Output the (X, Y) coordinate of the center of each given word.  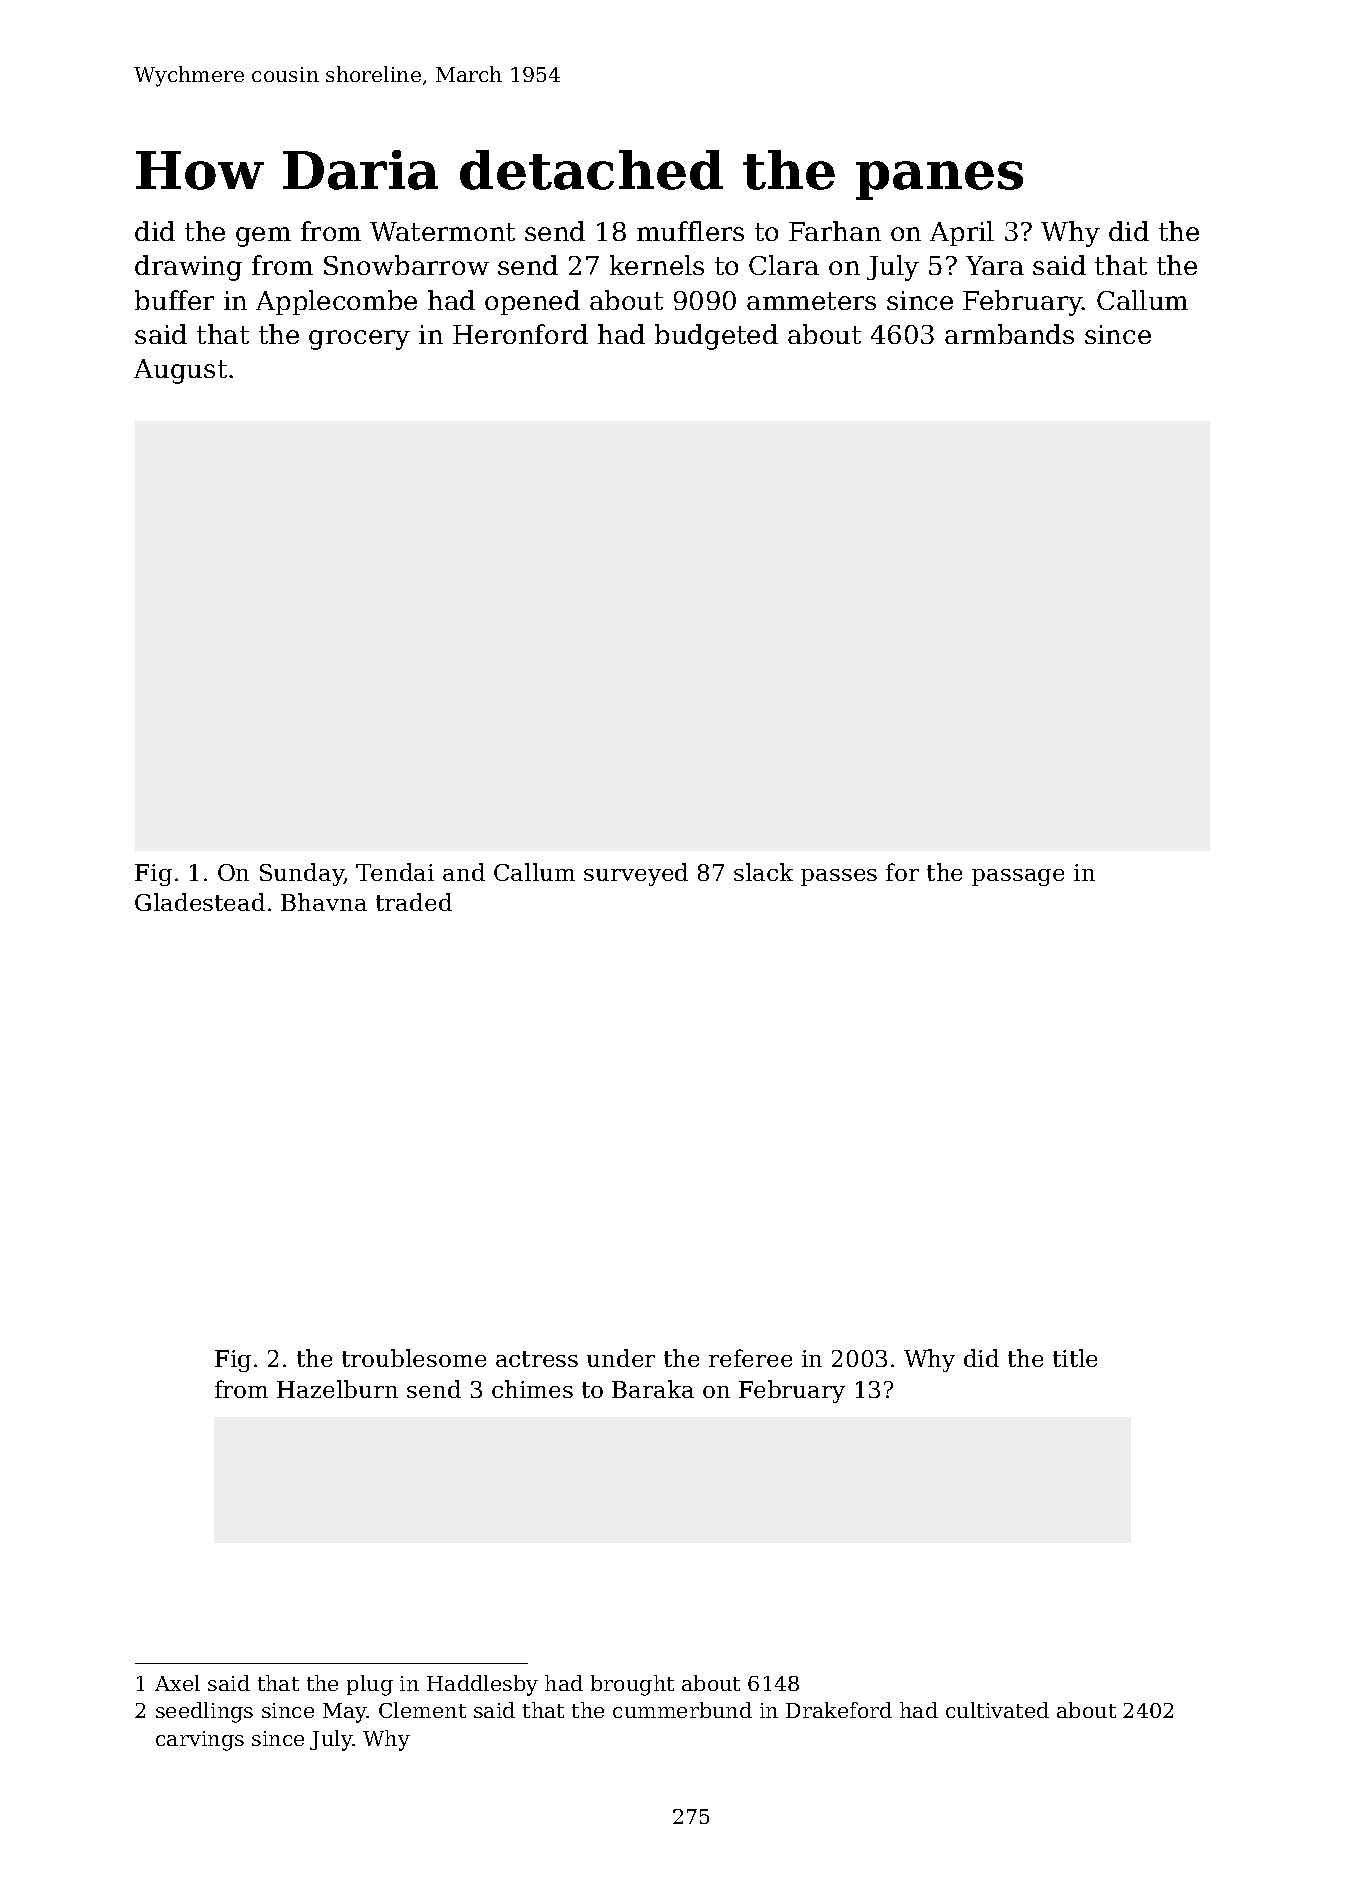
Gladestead (200, 902)
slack (763, 872)
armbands (1009, 334)
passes (839, 877)
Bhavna (324, 902)
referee (750, 1358)
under (621, 1358)
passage (1018, 877)
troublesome (414, 1358)
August (180, 371)
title (1075, 1358)
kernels (657, 265)
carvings (200, 1741)
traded (414, 902)
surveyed (636, 874)
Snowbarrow (406, 265)
